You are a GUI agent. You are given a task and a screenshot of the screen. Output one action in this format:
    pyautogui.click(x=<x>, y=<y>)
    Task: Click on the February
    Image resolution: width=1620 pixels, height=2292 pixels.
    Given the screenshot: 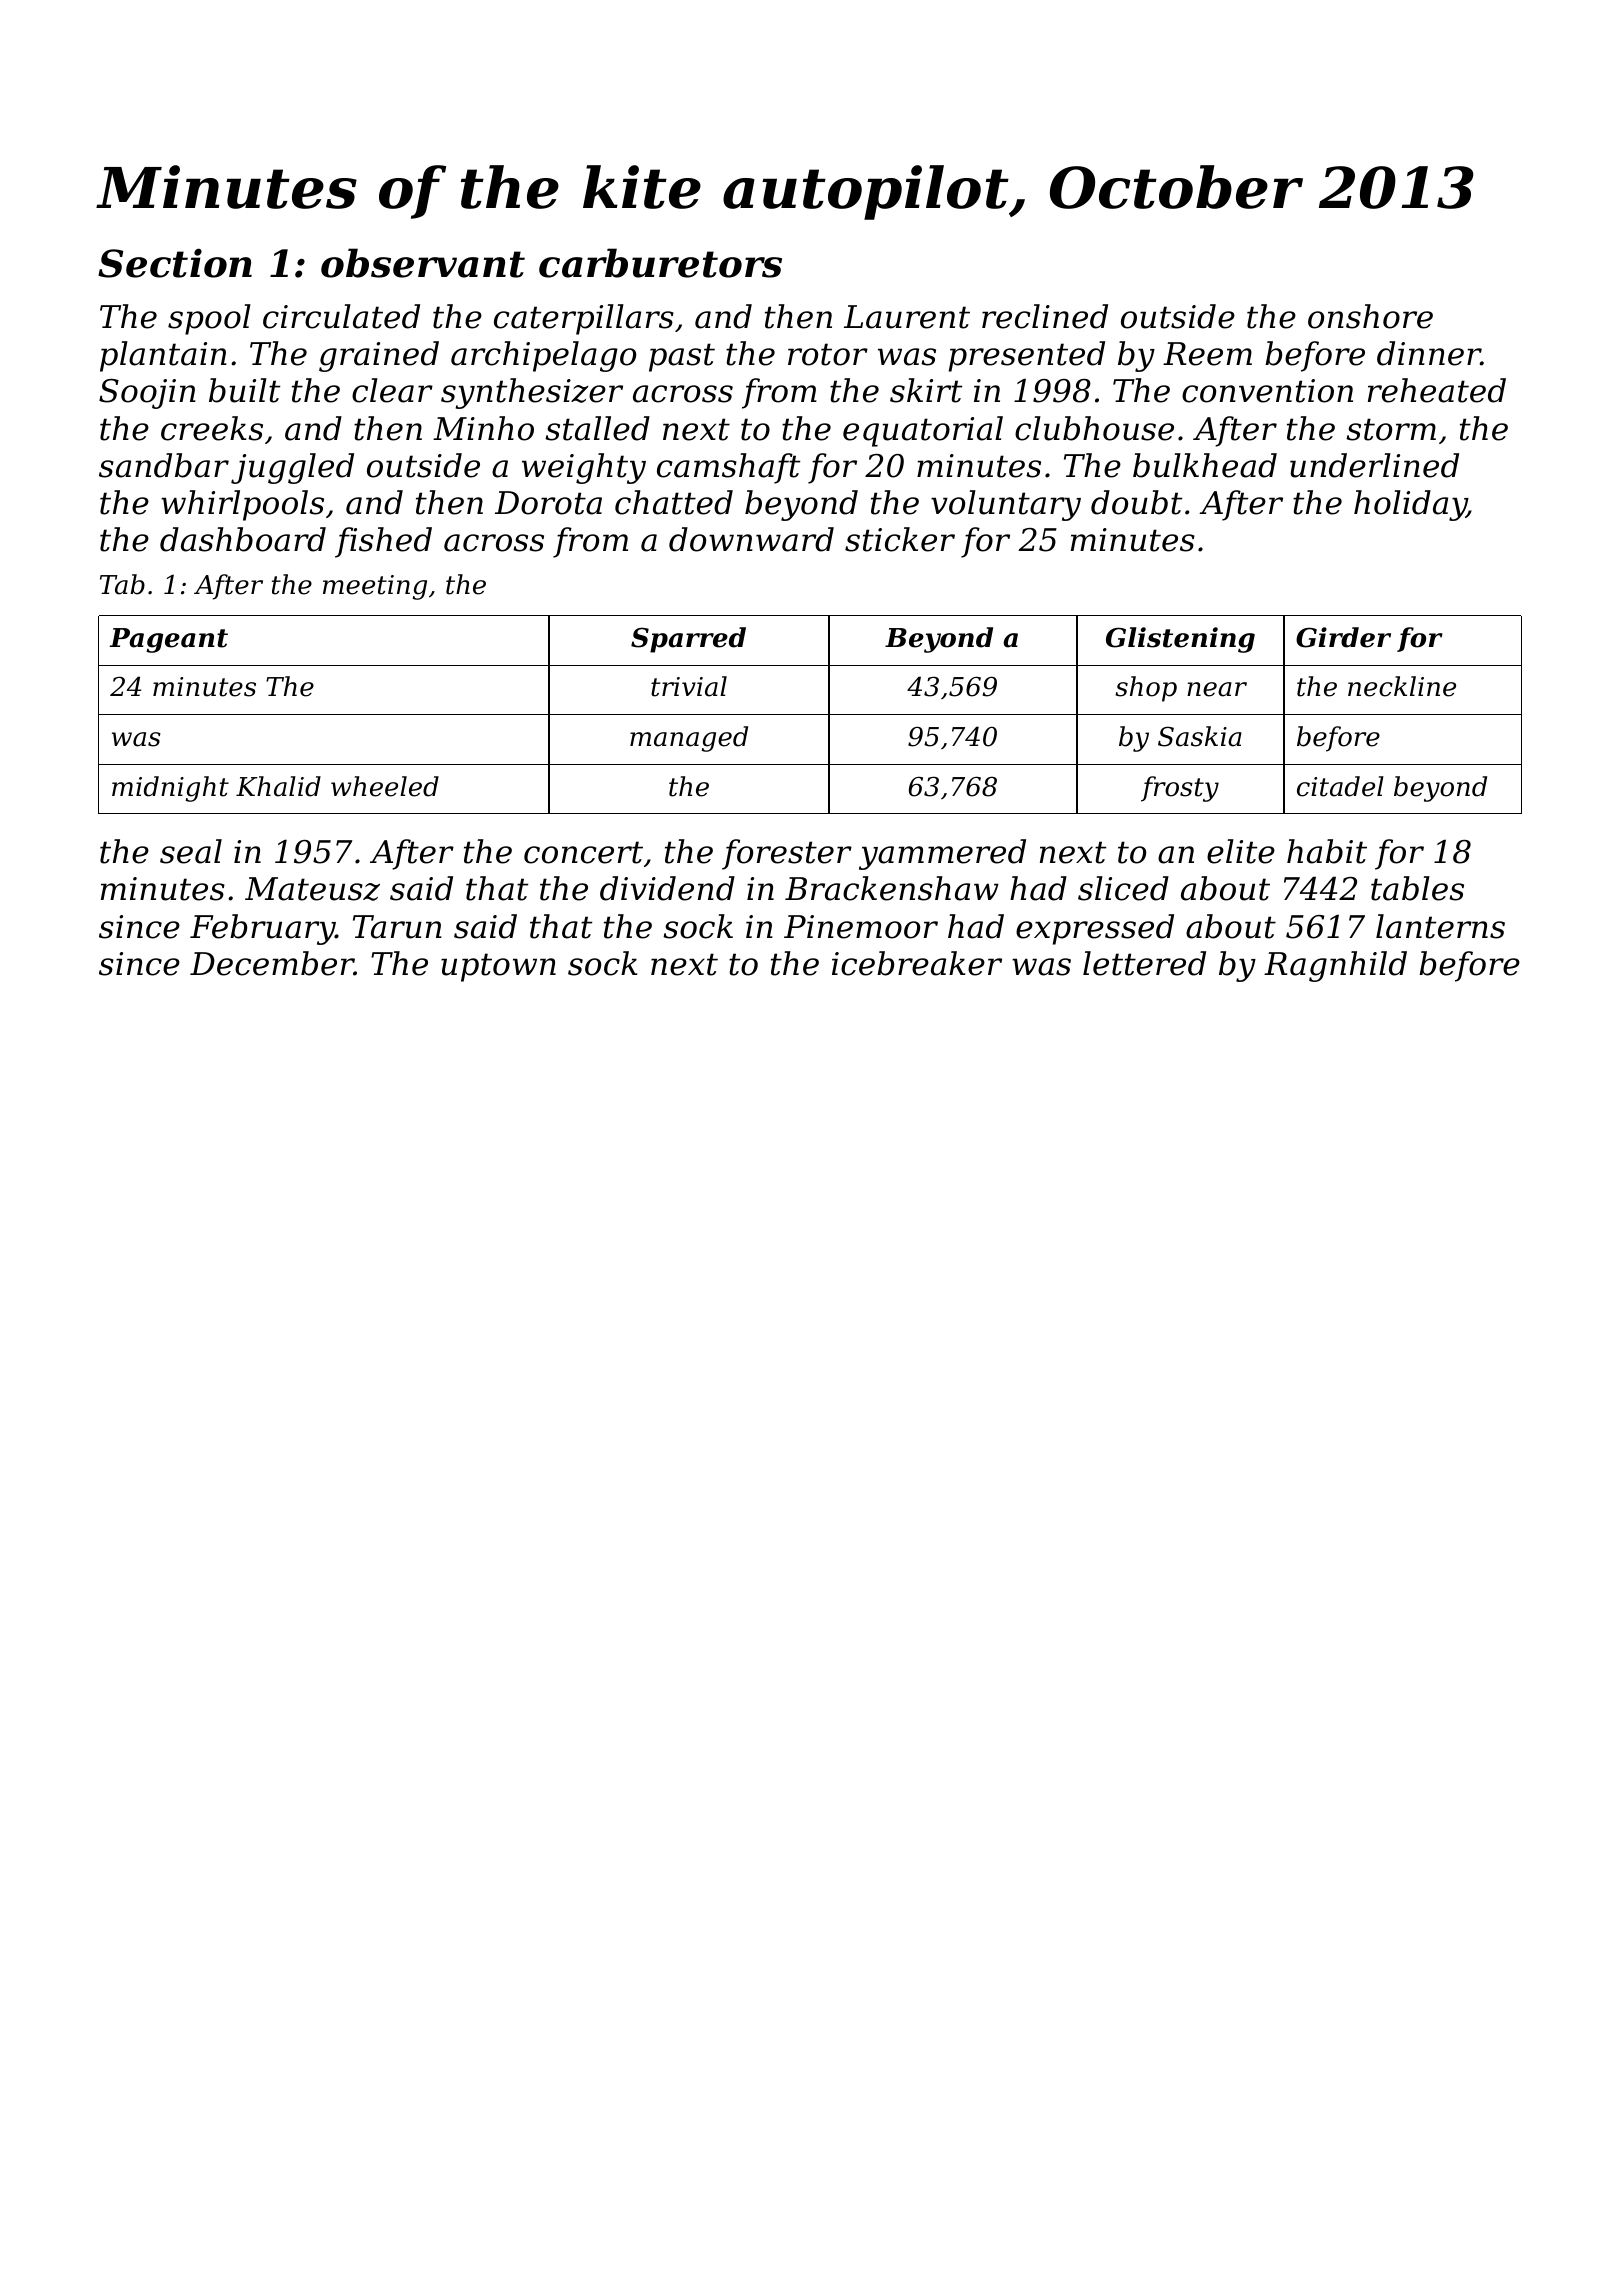 What is the action you would take?
    pyautogui.click(x=262, y=929)
